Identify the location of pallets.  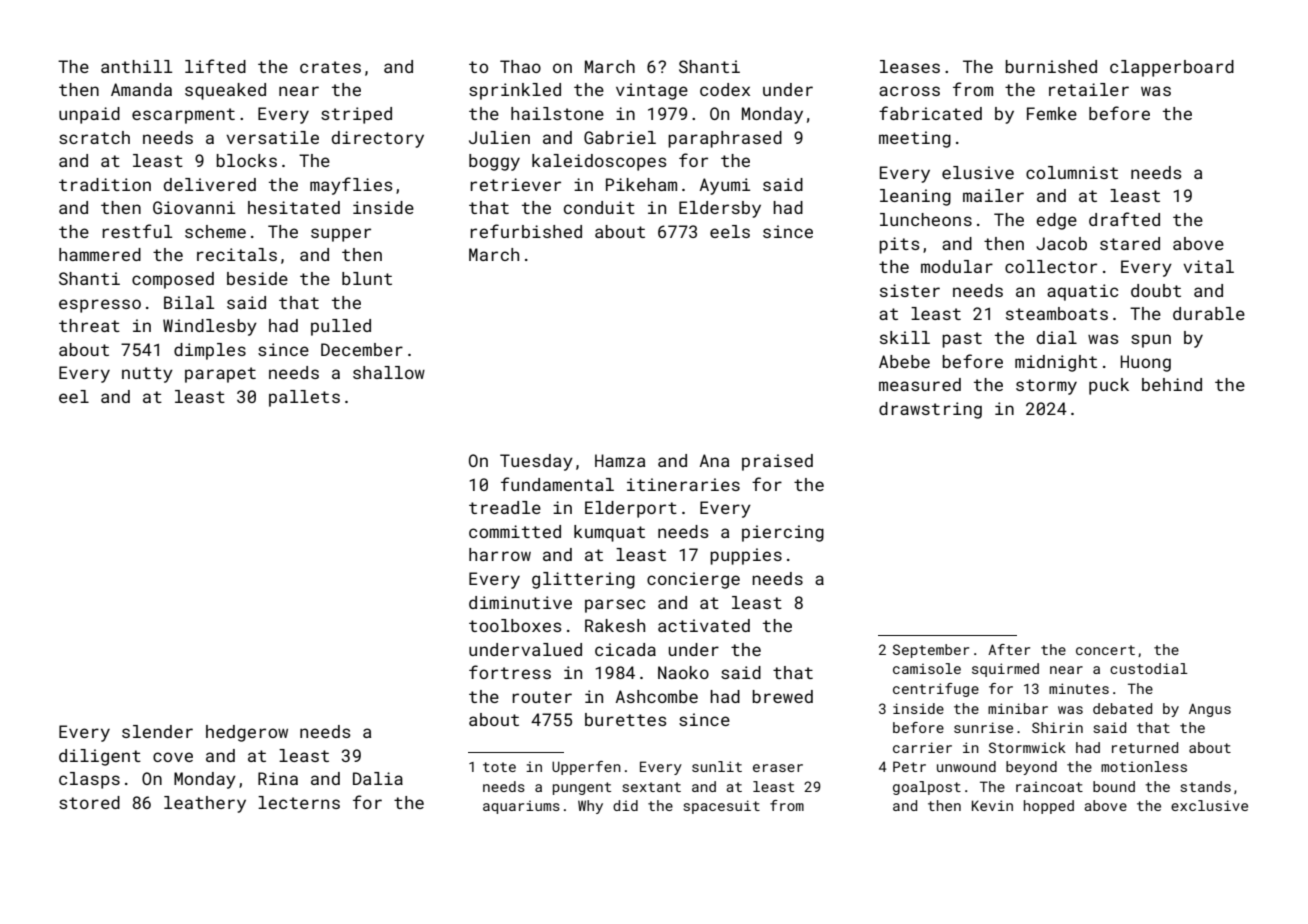
(304, 398).
